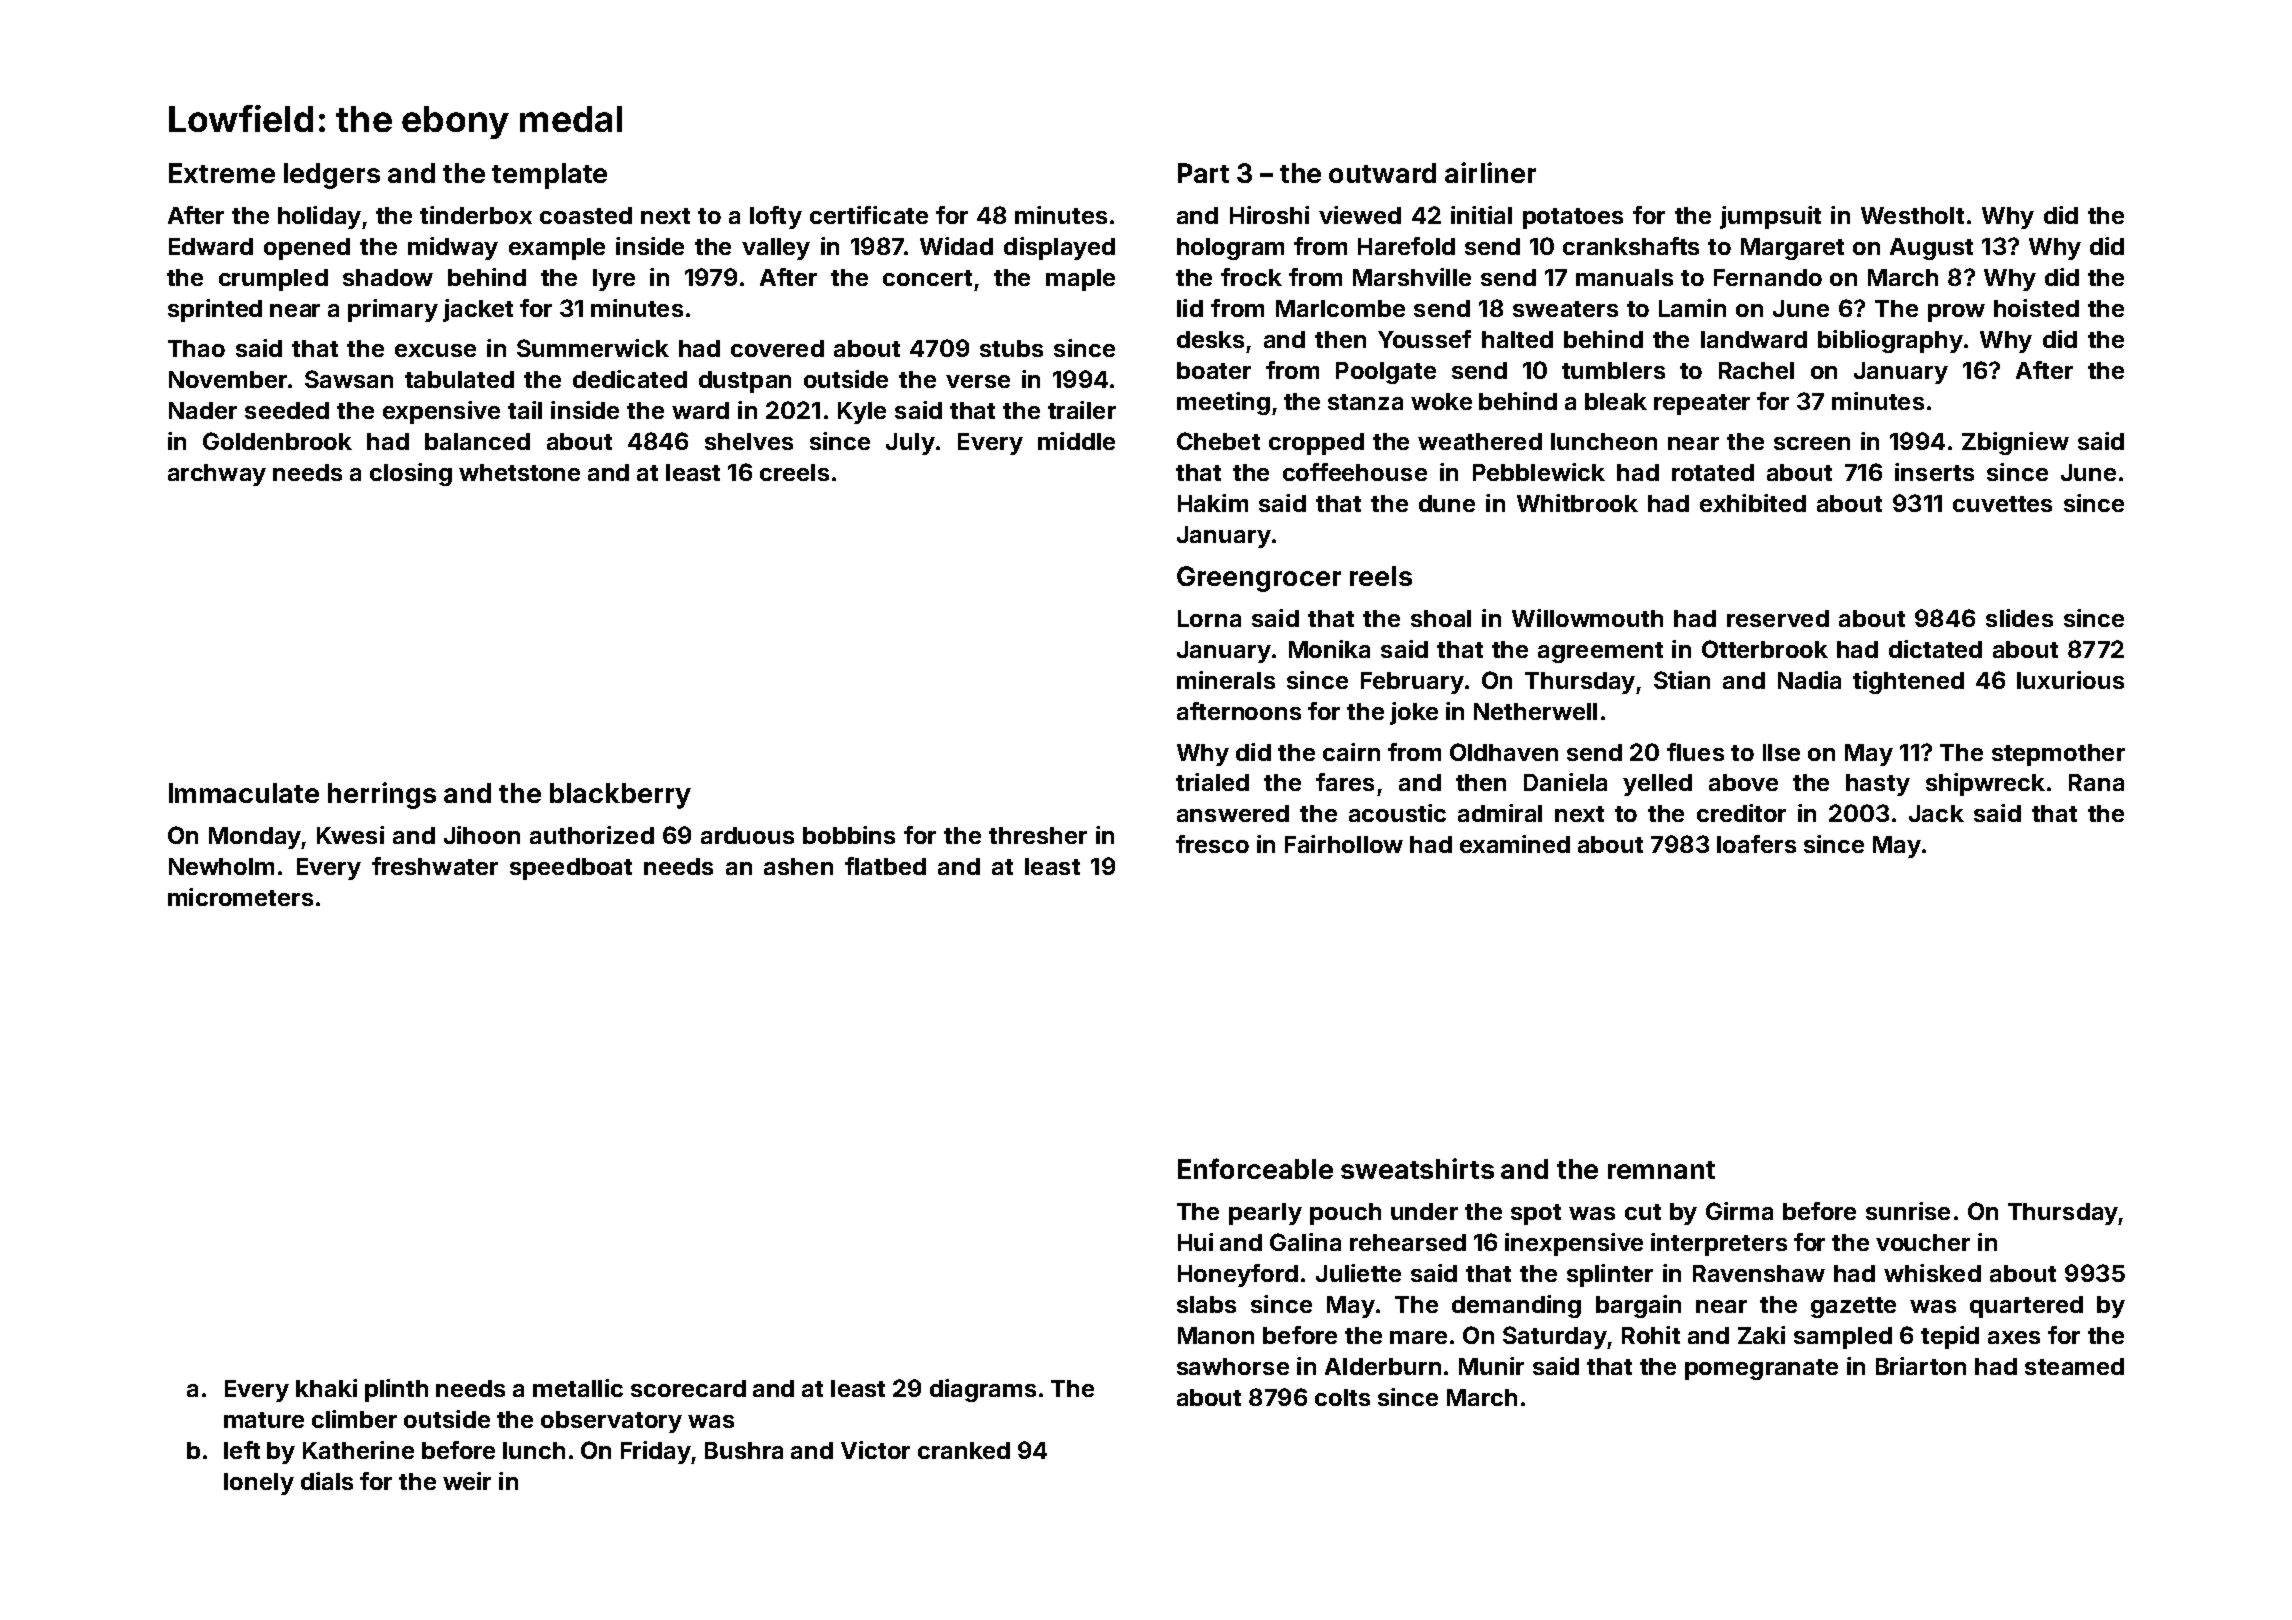 This screenshot has height=1620, width=2292. I want to click on covered, so click(777, 348).
